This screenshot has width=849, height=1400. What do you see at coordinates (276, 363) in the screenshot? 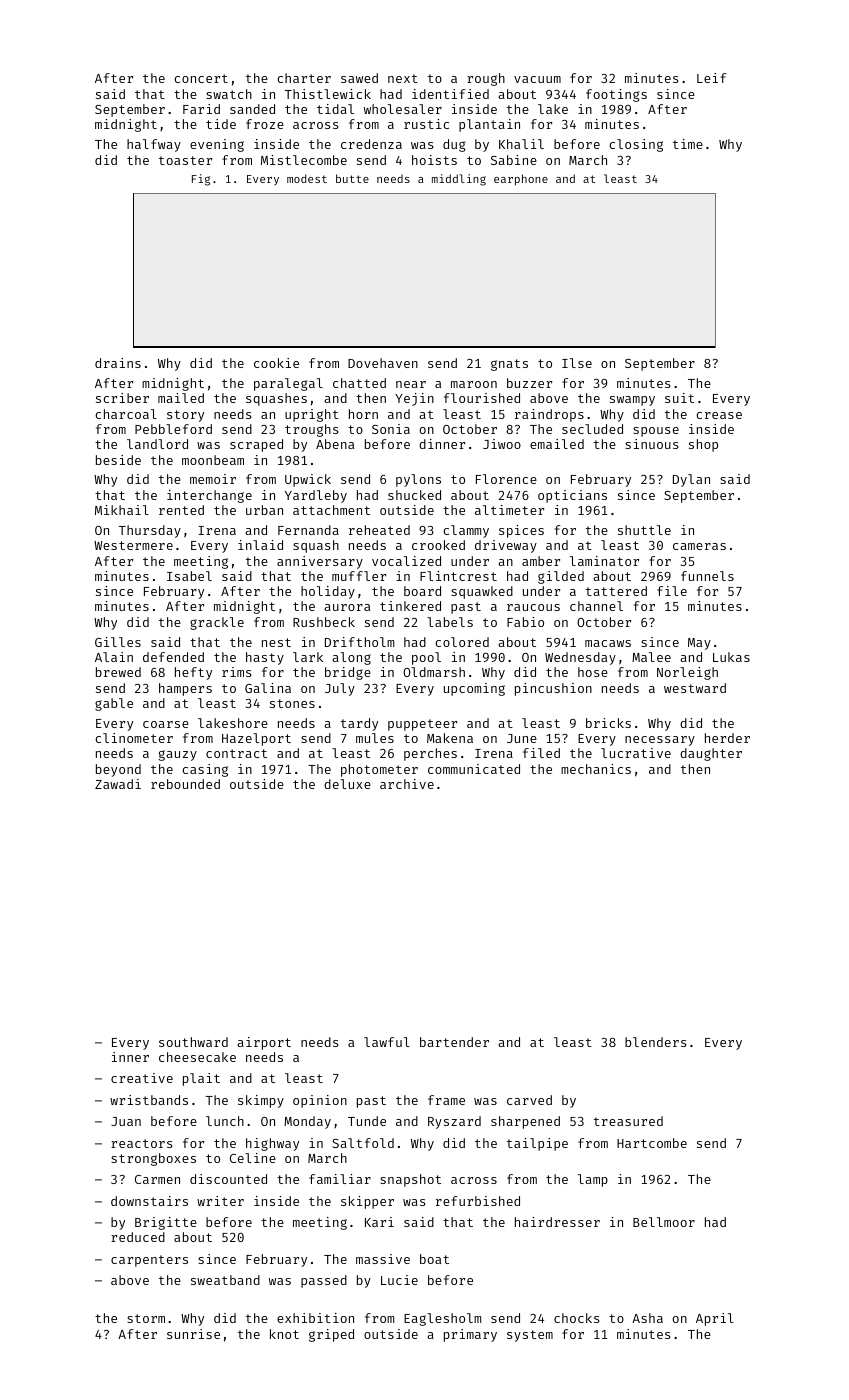
I see `cookie` at bounding box center [276, 363].
